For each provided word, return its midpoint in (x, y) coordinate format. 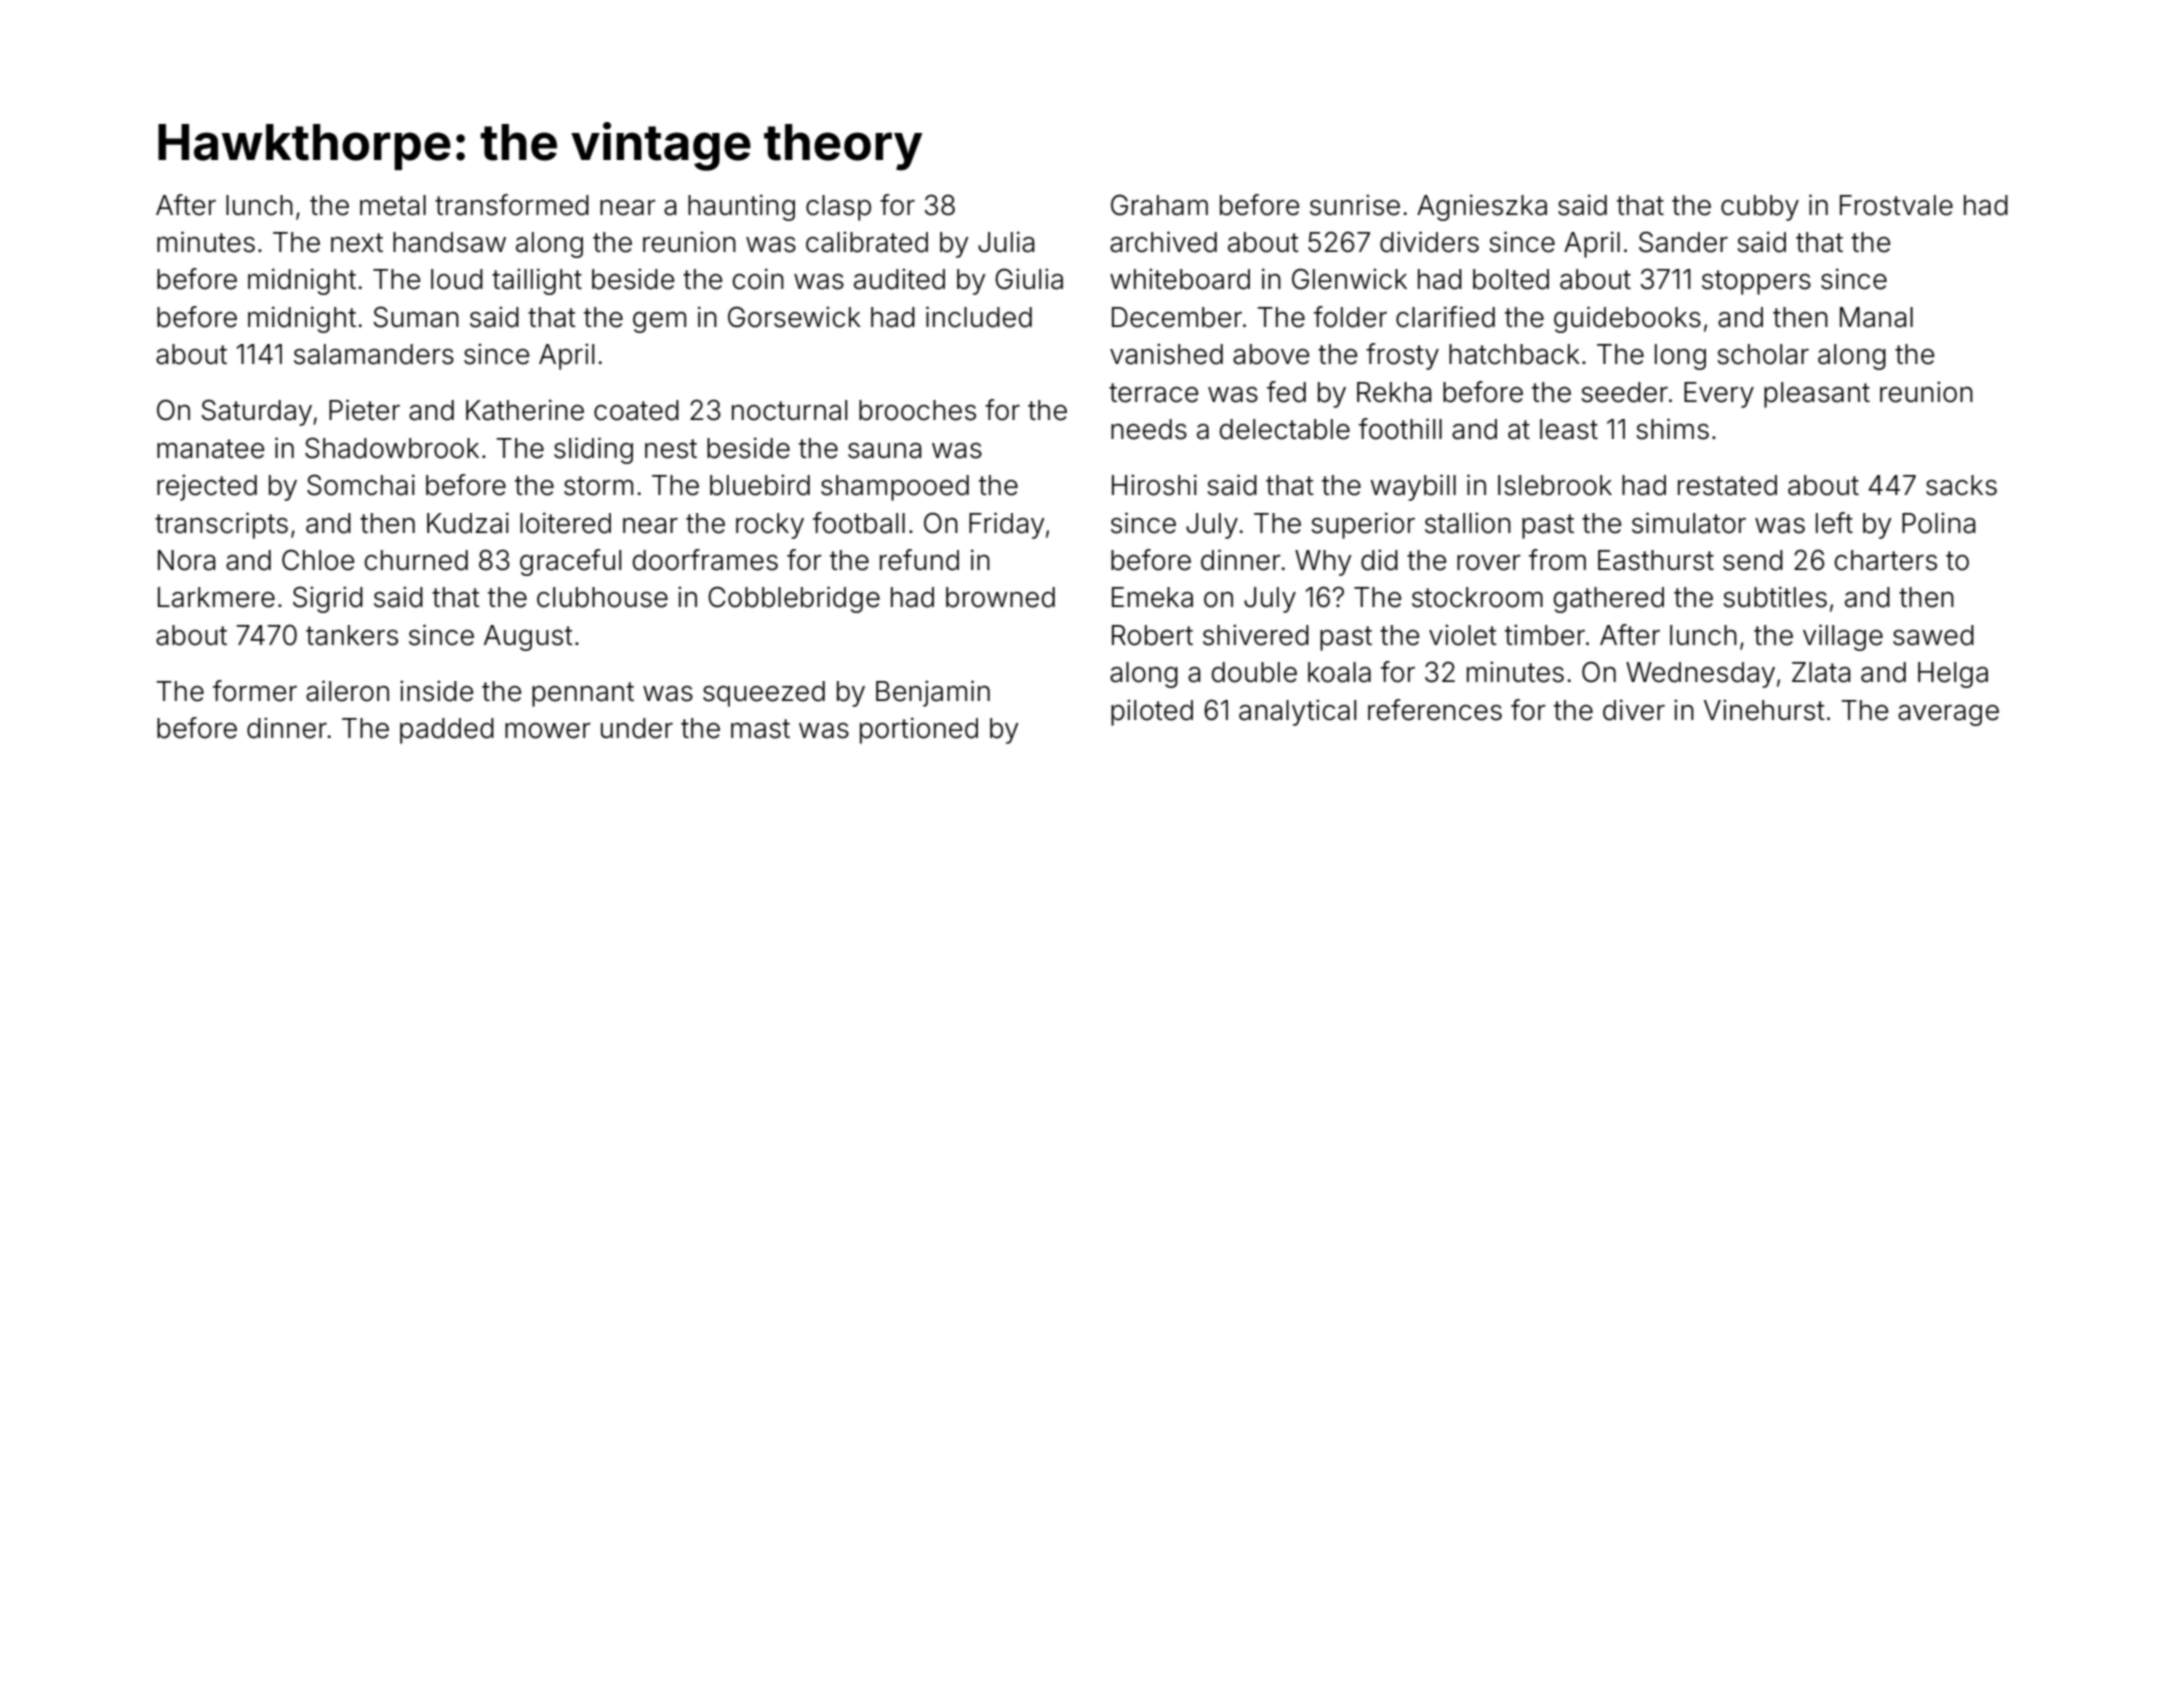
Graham (1159, 205)
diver (1634, 710)
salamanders (374, 354)
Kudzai (468, 523)
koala (1339, 672)
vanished (1166, 354)
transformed (512, 205)
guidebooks (1627, 319)
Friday (1007, 525)
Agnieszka (1482, 207)
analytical (1297, 713)
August (528, 638)
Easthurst (1656, 560)
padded (447, 731)
